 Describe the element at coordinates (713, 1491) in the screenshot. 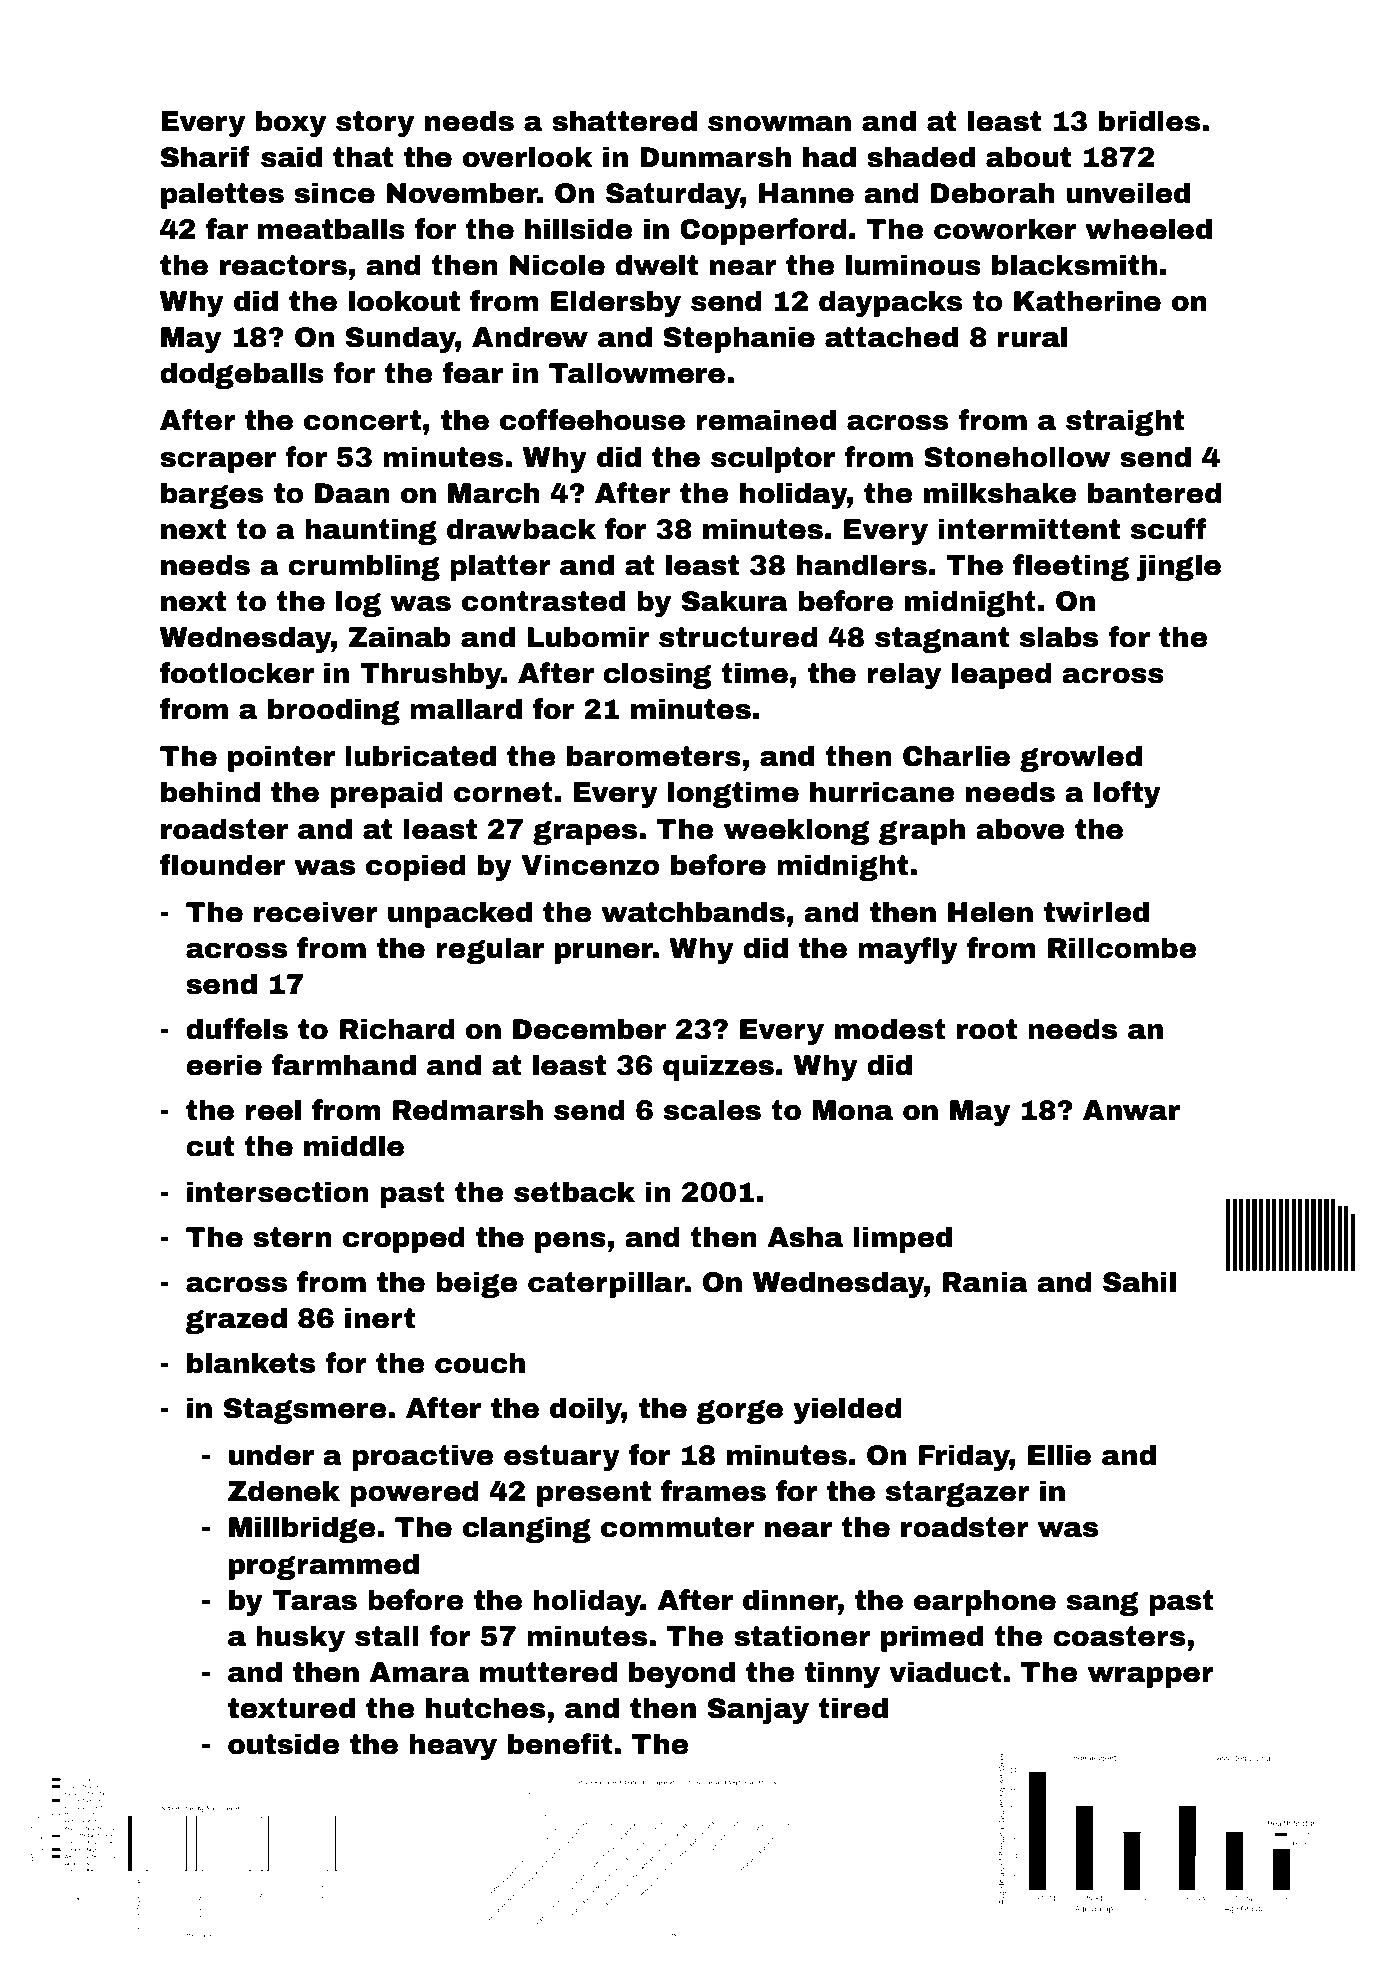

I see `frames` at that location.
